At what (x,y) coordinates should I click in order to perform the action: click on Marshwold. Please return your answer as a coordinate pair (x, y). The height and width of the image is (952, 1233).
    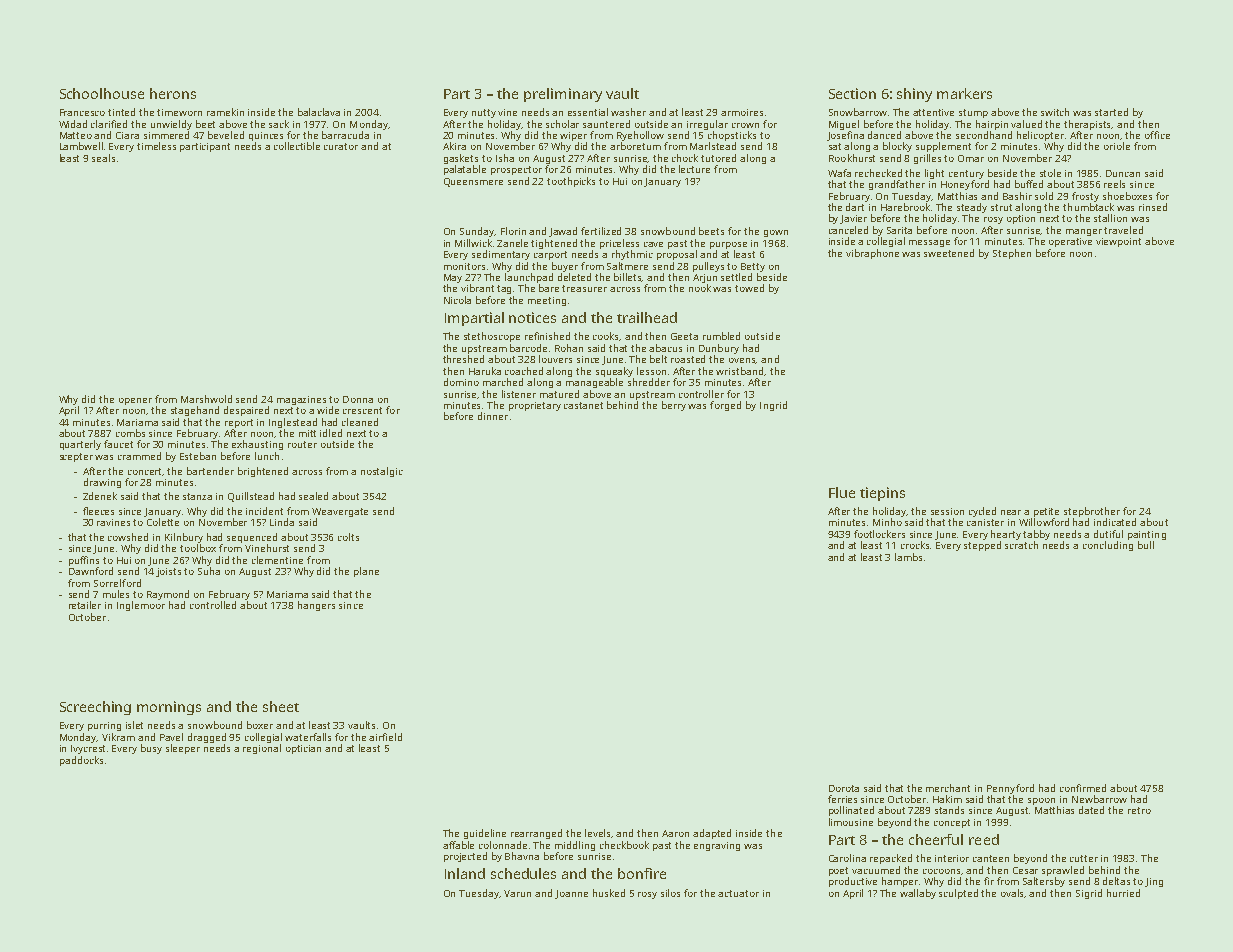
    Looking at the image, I should click on (206, 399).
